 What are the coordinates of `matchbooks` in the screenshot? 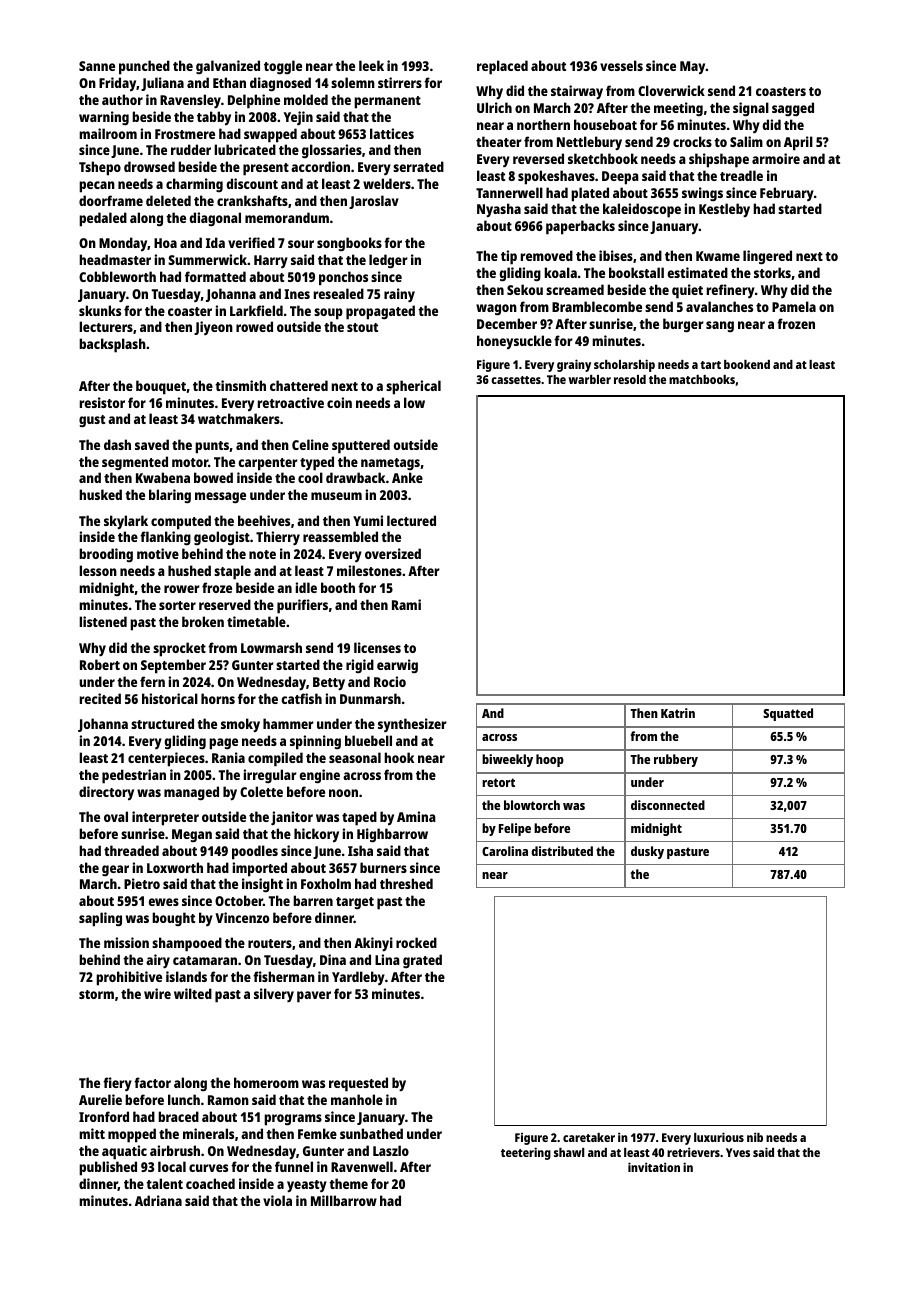 It's located at (702, 379).
